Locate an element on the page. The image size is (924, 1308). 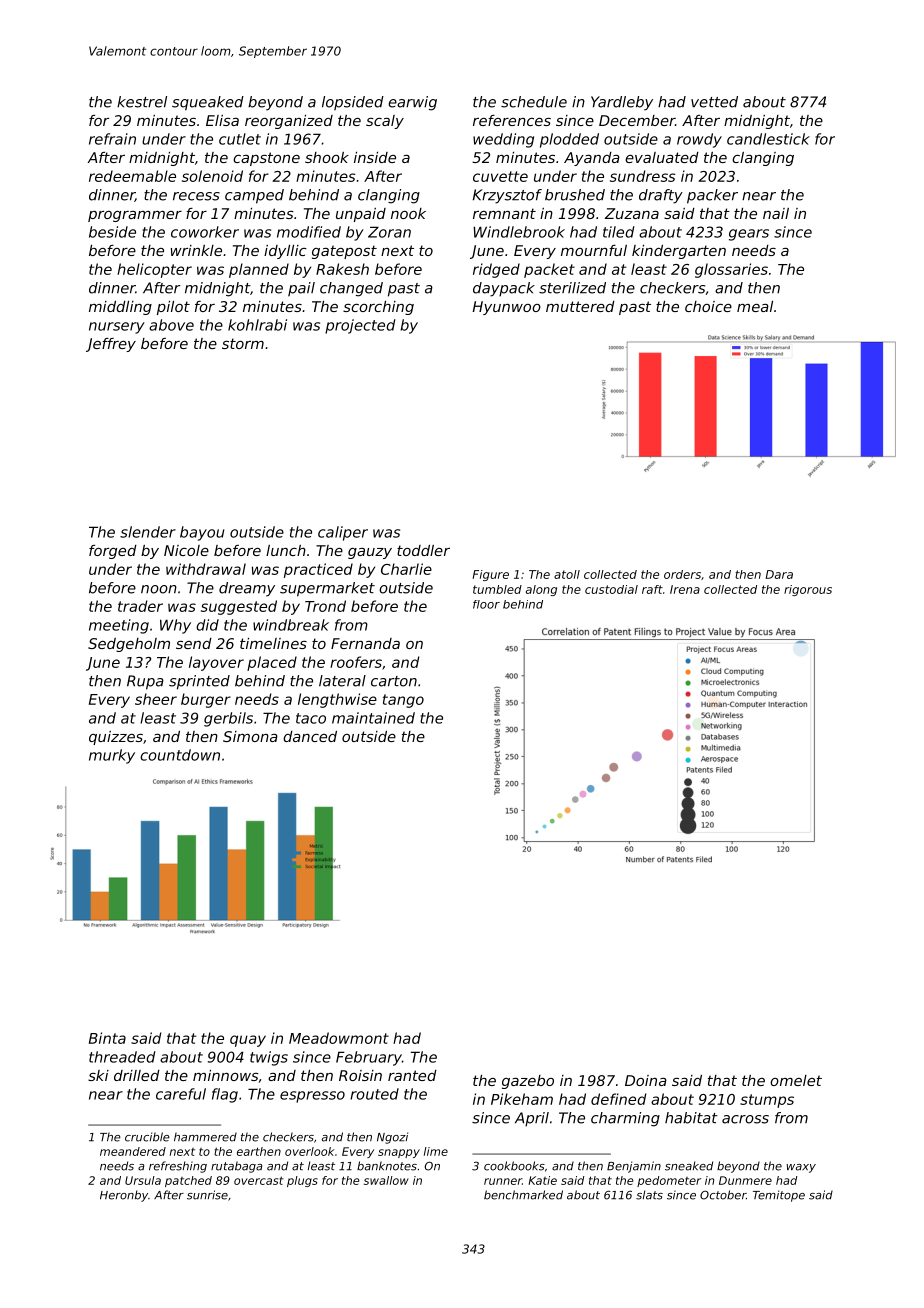
vetted is located at coordinates (714, 102).
